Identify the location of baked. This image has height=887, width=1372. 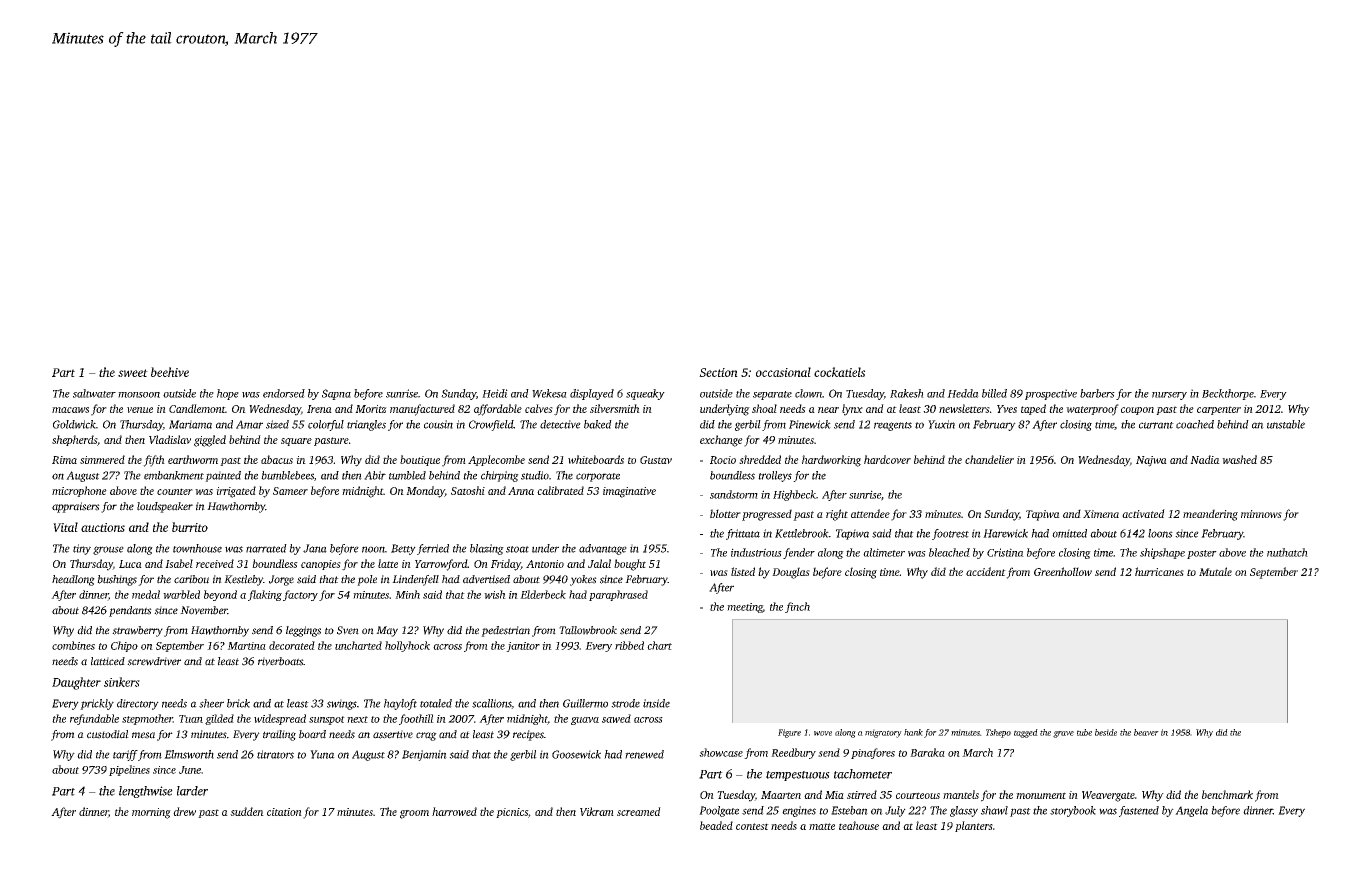
(598, 424).
